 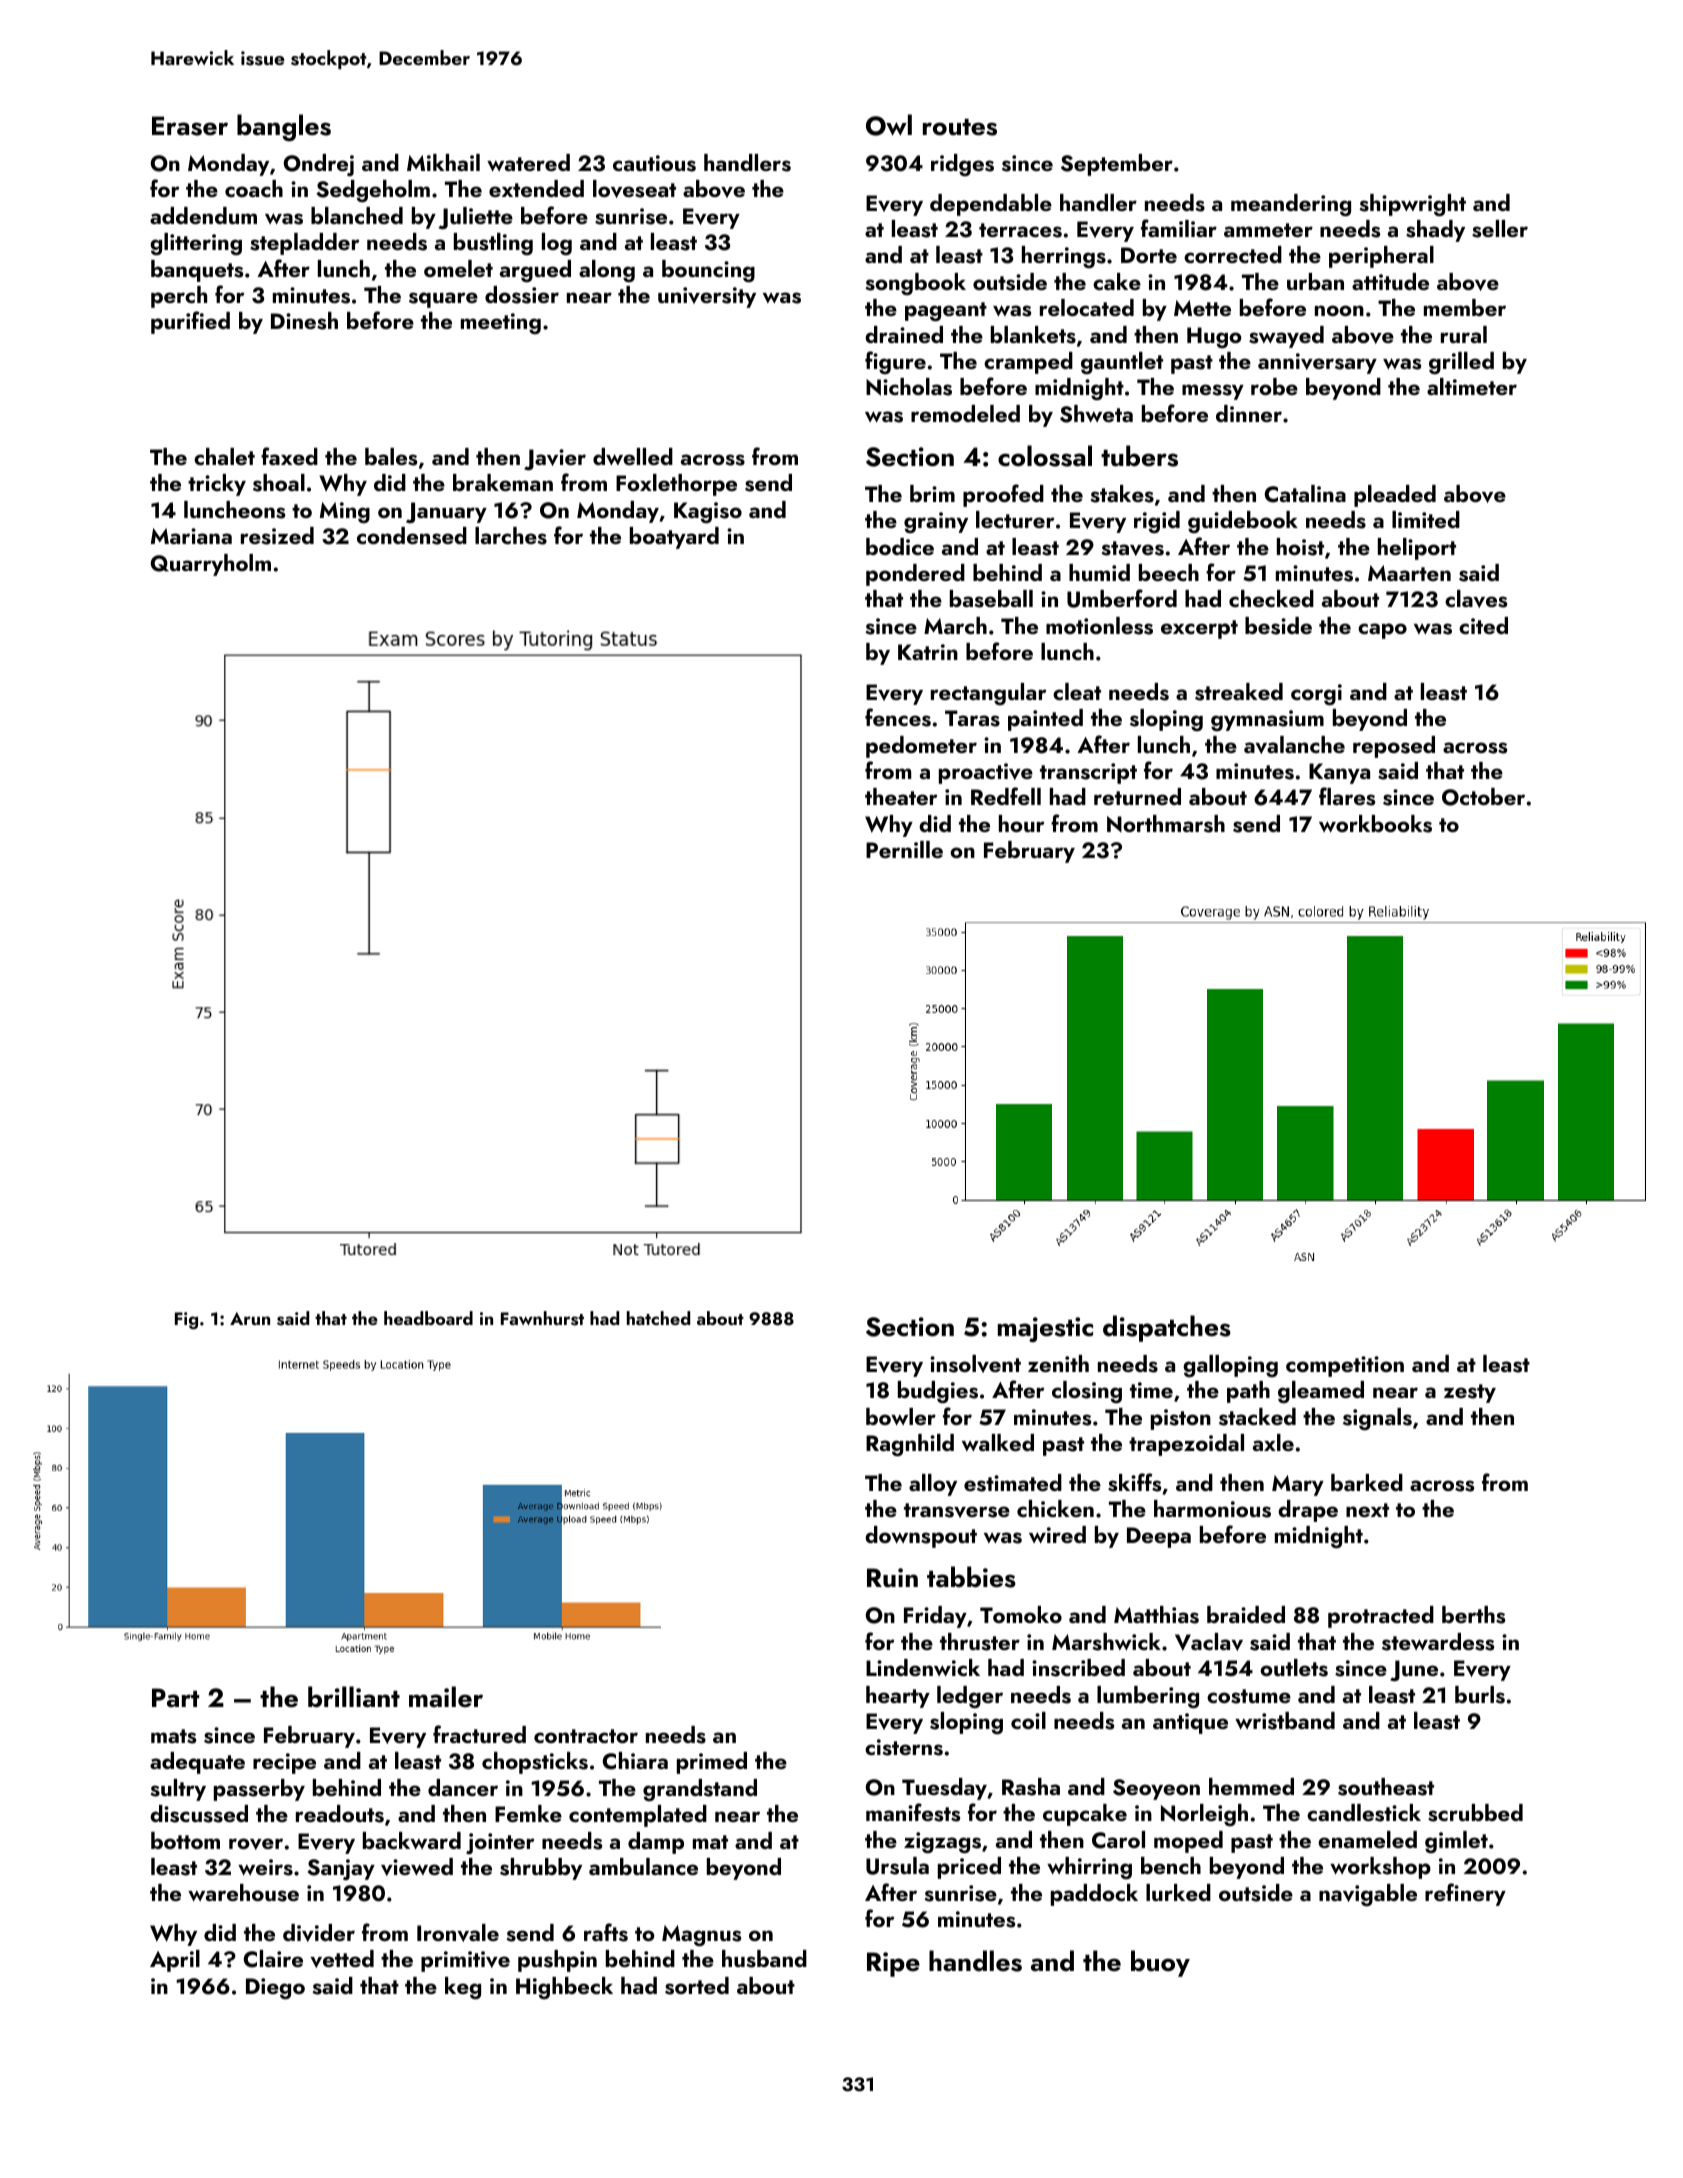 What do you see at coordinates (960, 127) in the screenshot?
I see `routes` at bounding box center [960, 127].
